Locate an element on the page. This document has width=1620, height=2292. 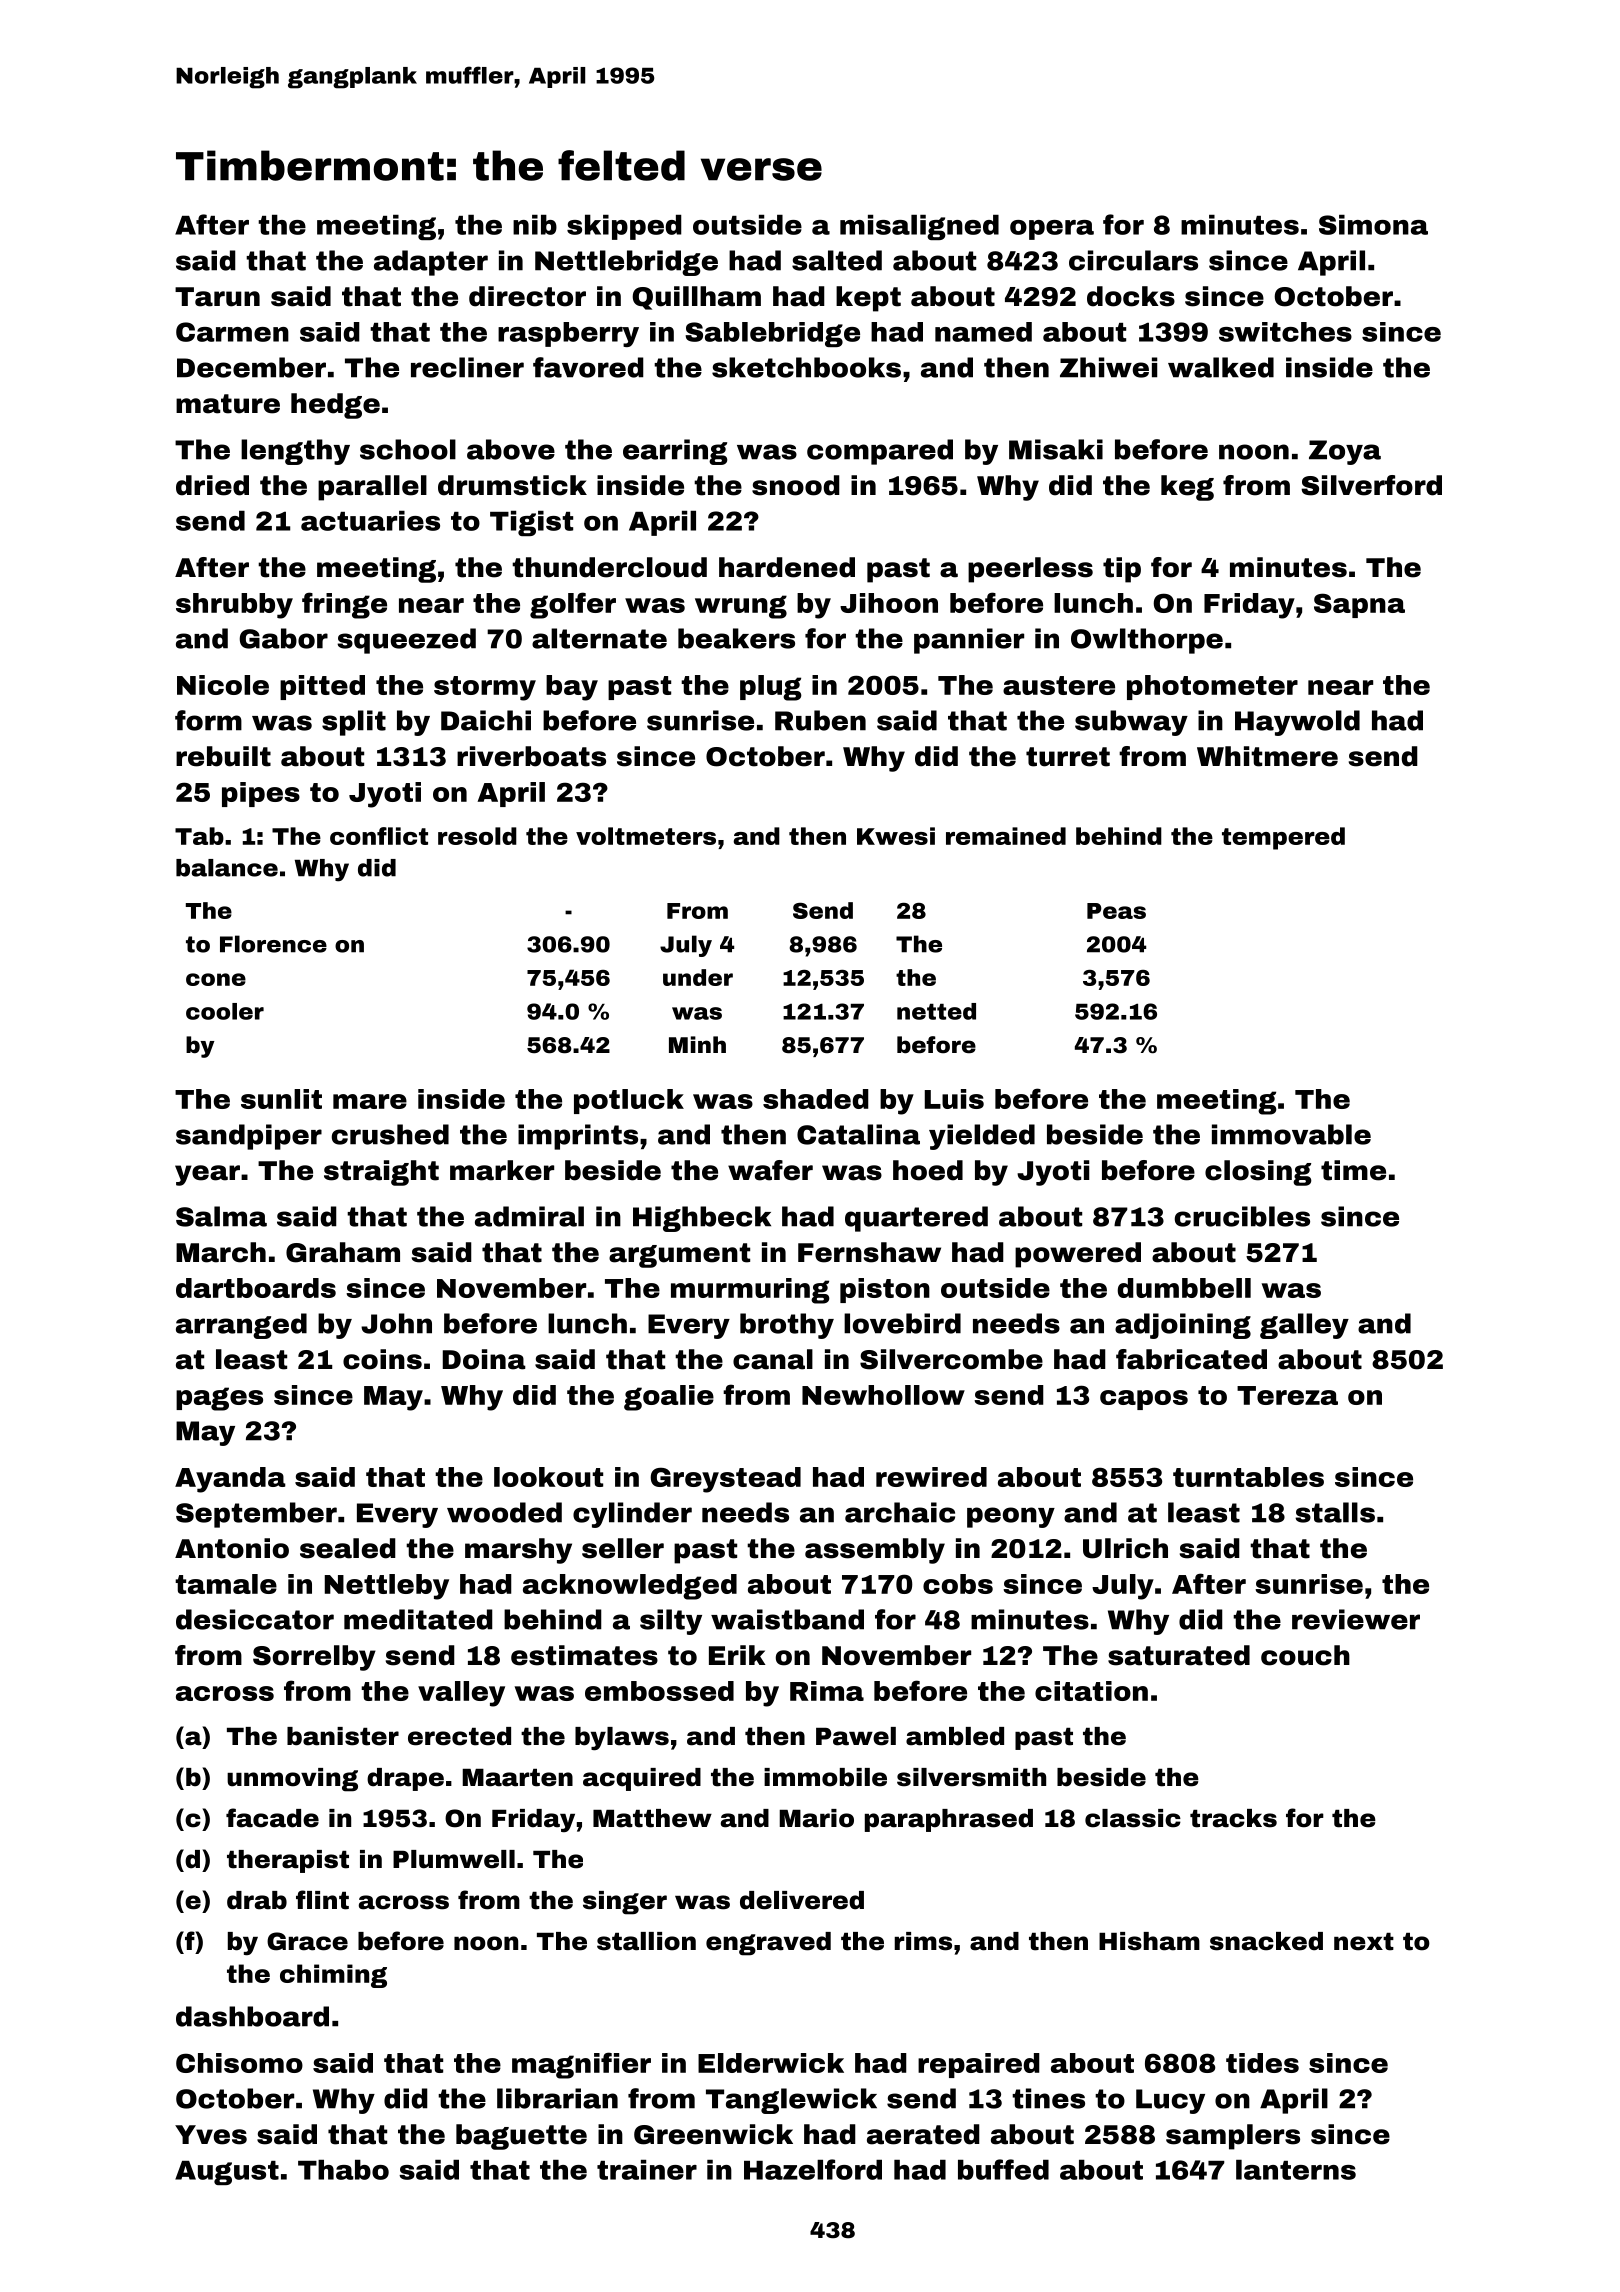
opera is located at coordinates (1052, 230).
